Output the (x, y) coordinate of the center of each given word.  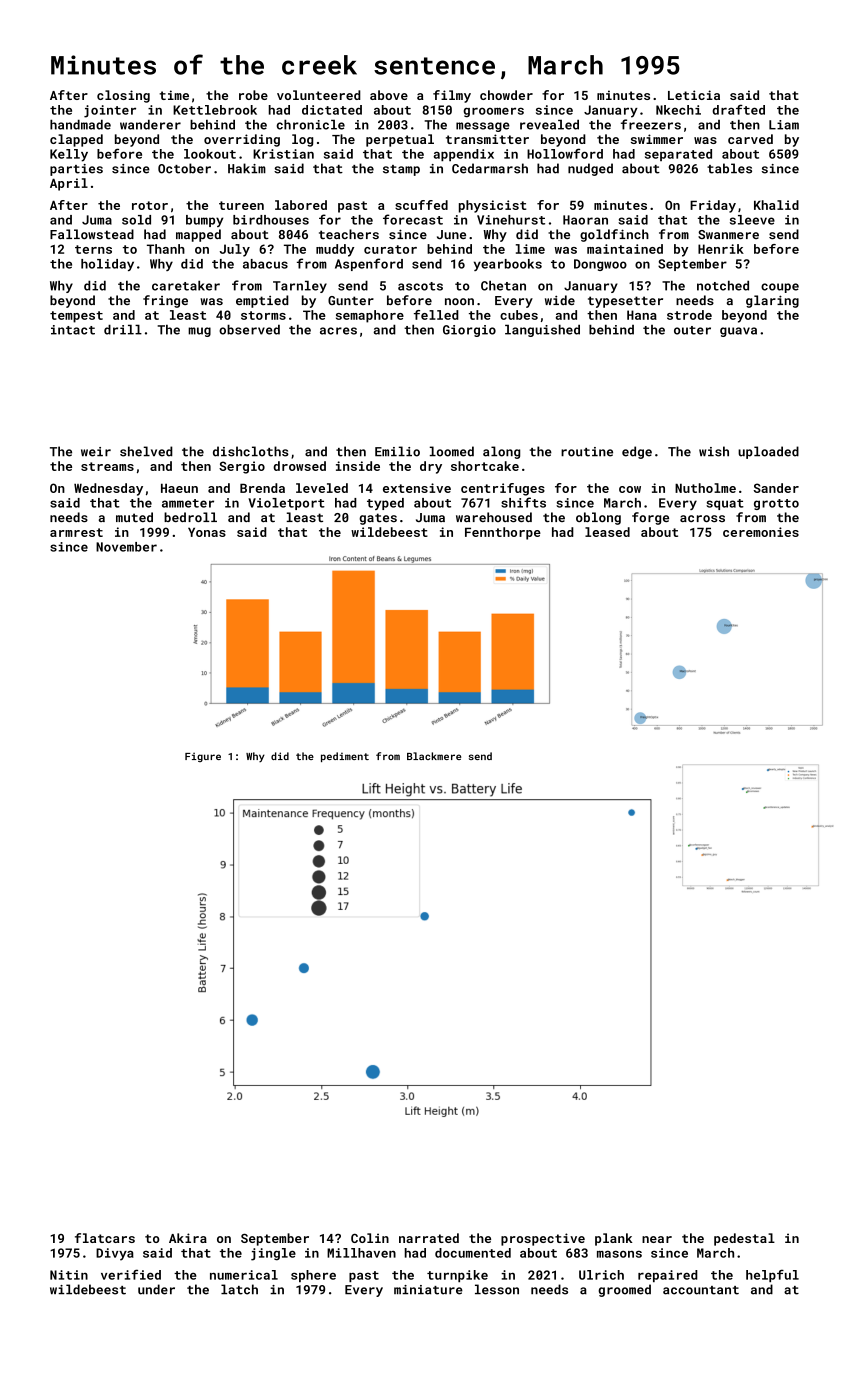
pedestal (744, 1239)
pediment (345, 757)
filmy (452, 96)
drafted (738, 109)
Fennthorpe (503, 533)
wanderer (150, 124)
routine (587, 452)
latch (239, 1289)
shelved (146, 451)
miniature (428, 1290)
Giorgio (469, 331)
